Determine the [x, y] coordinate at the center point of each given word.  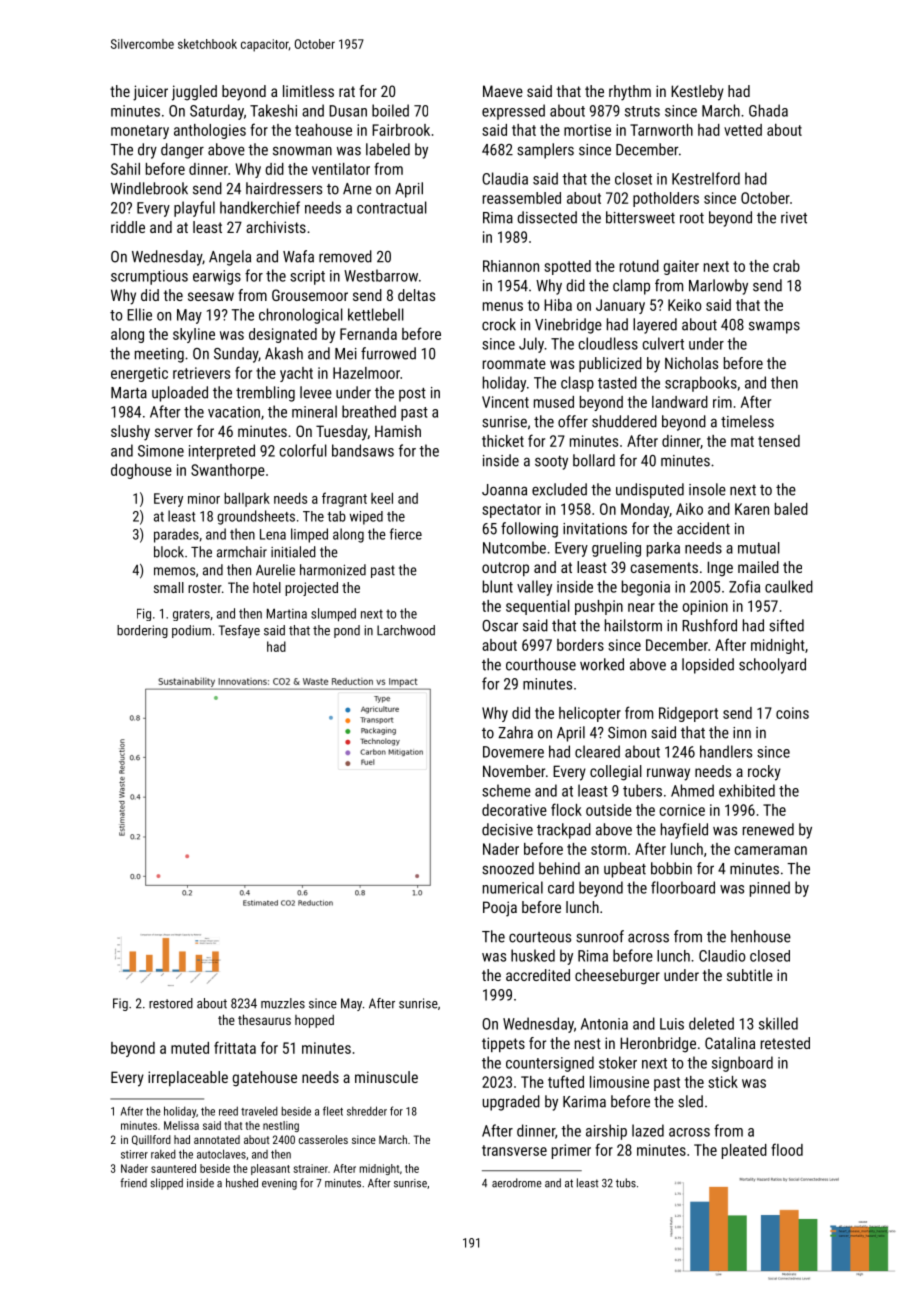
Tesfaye [239, 631]
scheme [506, 790]
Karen [752, 509]
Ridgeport [688, 714]
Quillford [151, 1140]
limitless [308, 91]
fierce [406, 534]
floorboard [683, 887]
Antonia [604, 1024]
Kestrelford [706, 178]
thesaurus [264, 1019]
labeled [388, 149]
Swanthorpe [228, 471]
